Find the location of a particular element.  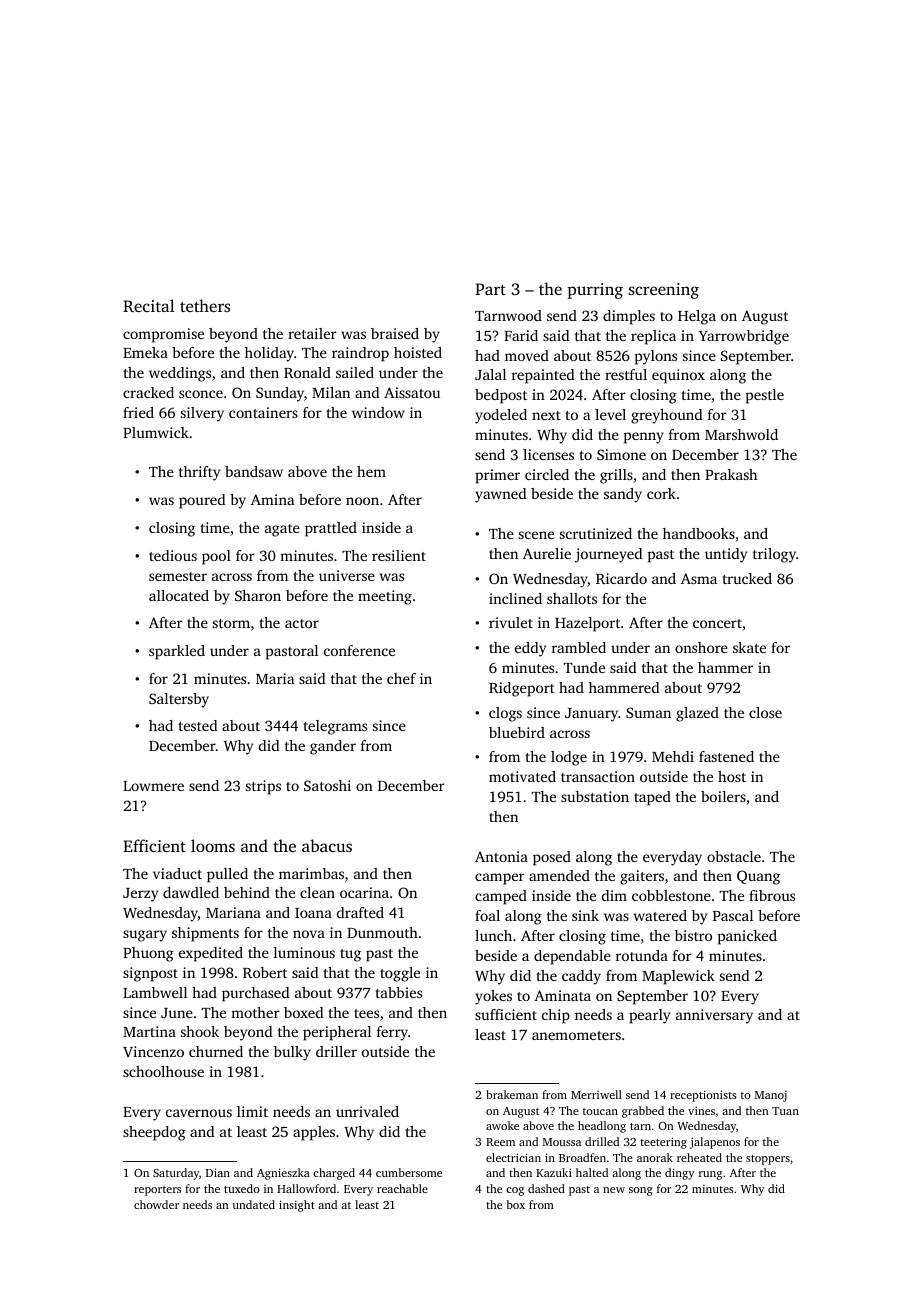

looms is located at coordinates (213, 845).
